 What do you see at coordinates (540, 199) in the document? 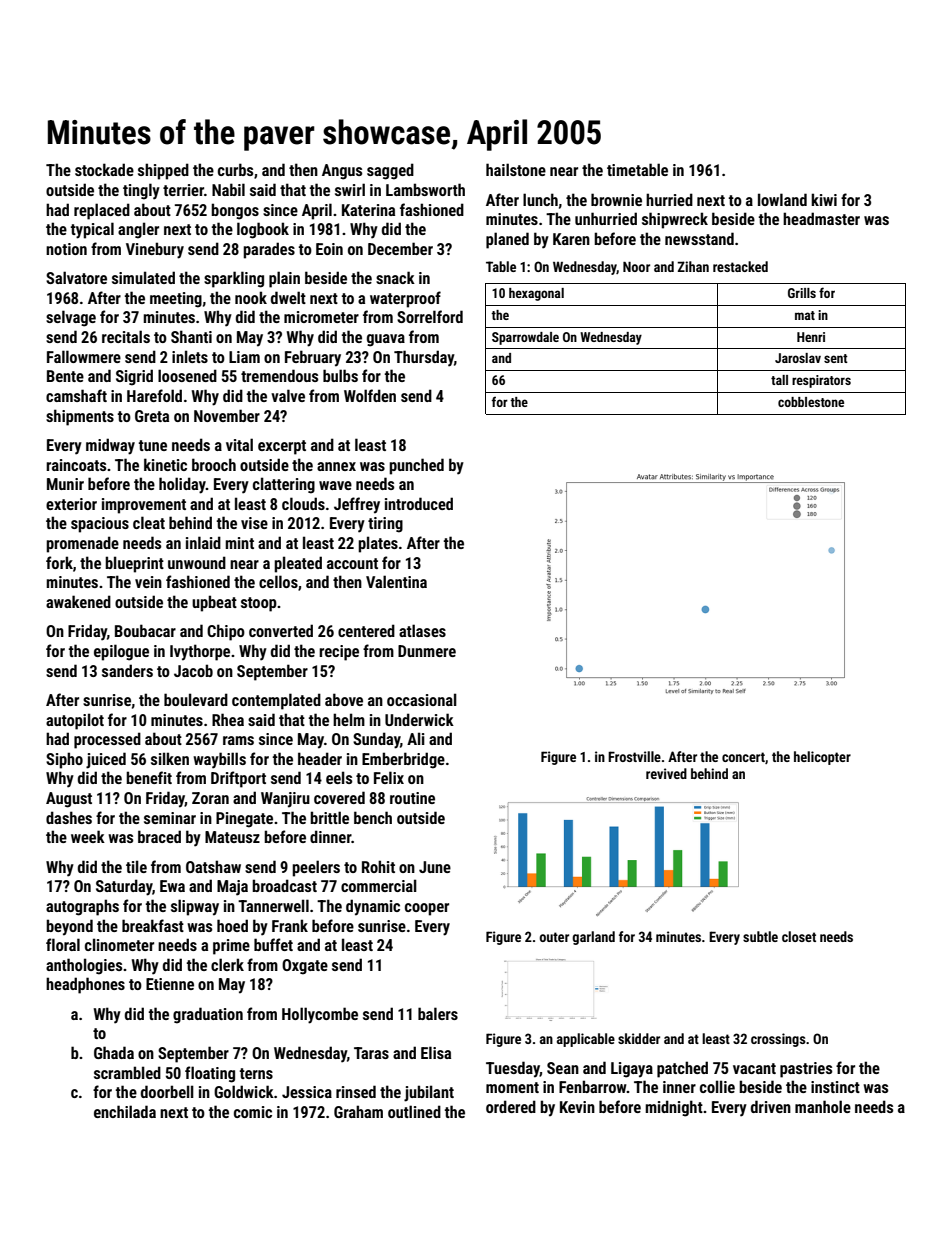
I see `lunch` at bounding box center [540, 199].
